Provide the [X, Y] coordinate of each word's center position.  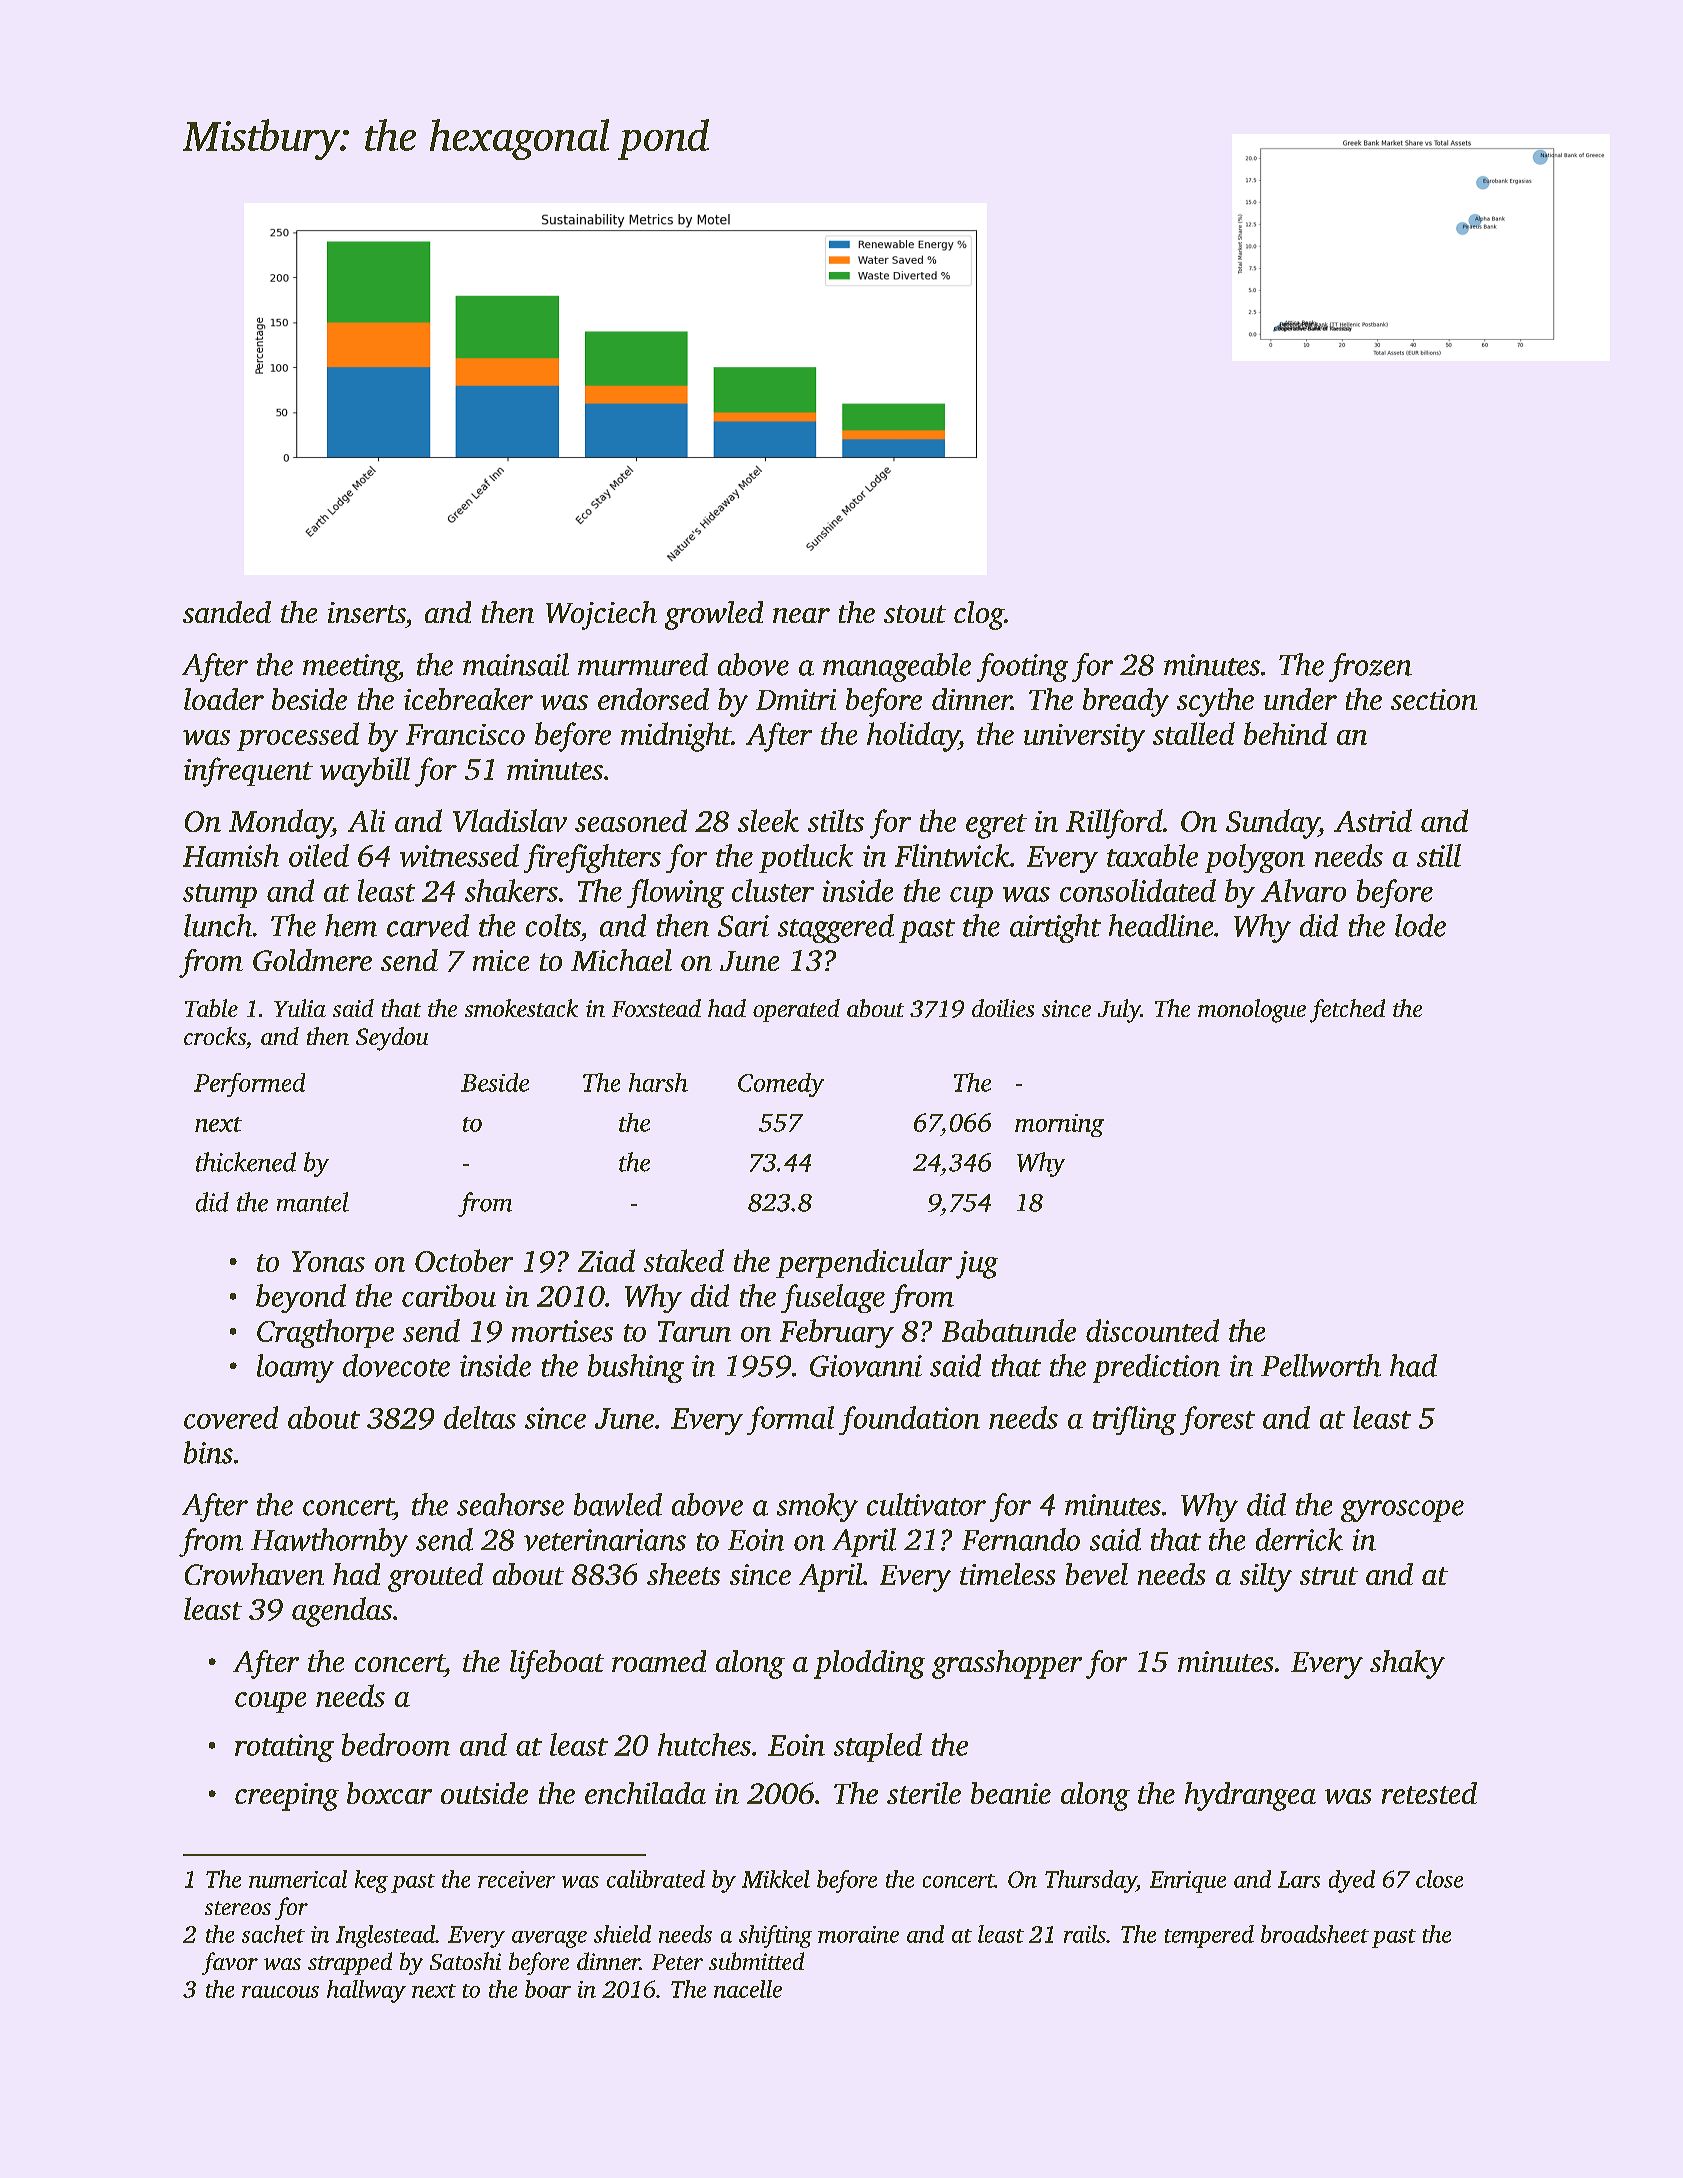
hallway [366, 1991]
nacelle [748, 1989]
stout [915, 614]
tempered [1209, 1936]
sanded [227, 612]
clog [979, 615]
